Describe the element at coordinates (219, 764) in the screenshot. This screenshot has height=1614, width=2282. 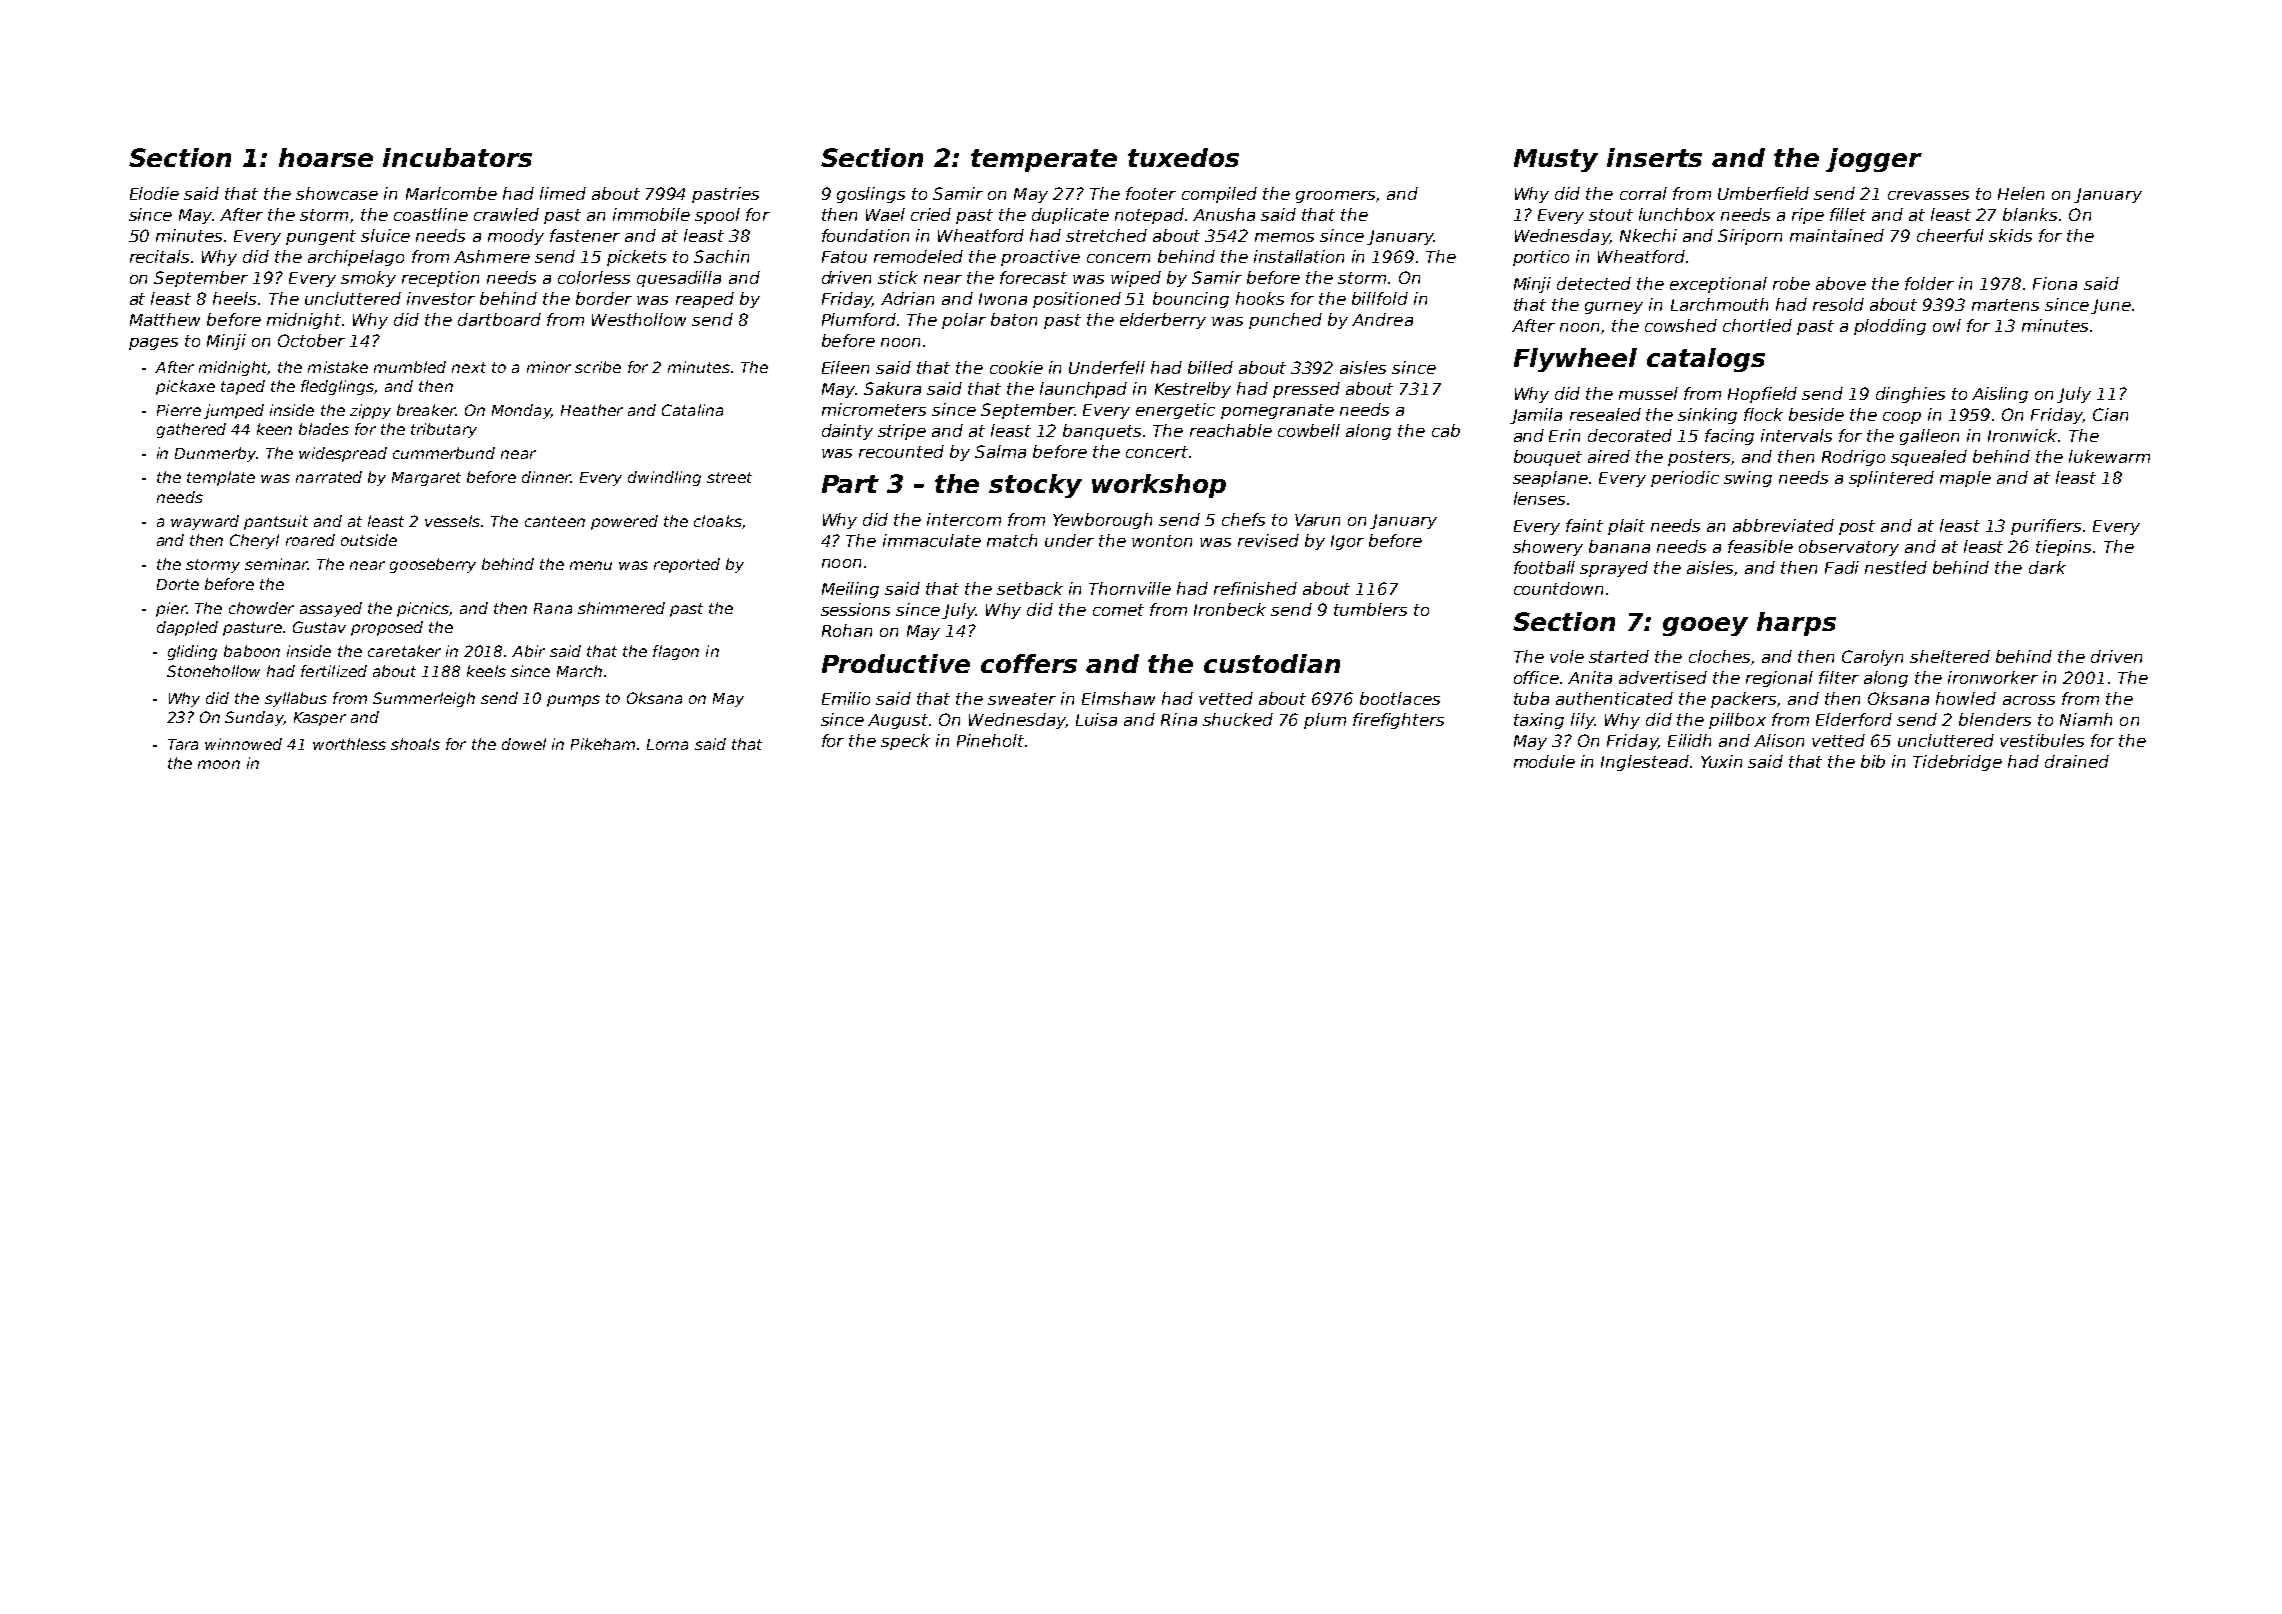
I see `moon` at that location.
